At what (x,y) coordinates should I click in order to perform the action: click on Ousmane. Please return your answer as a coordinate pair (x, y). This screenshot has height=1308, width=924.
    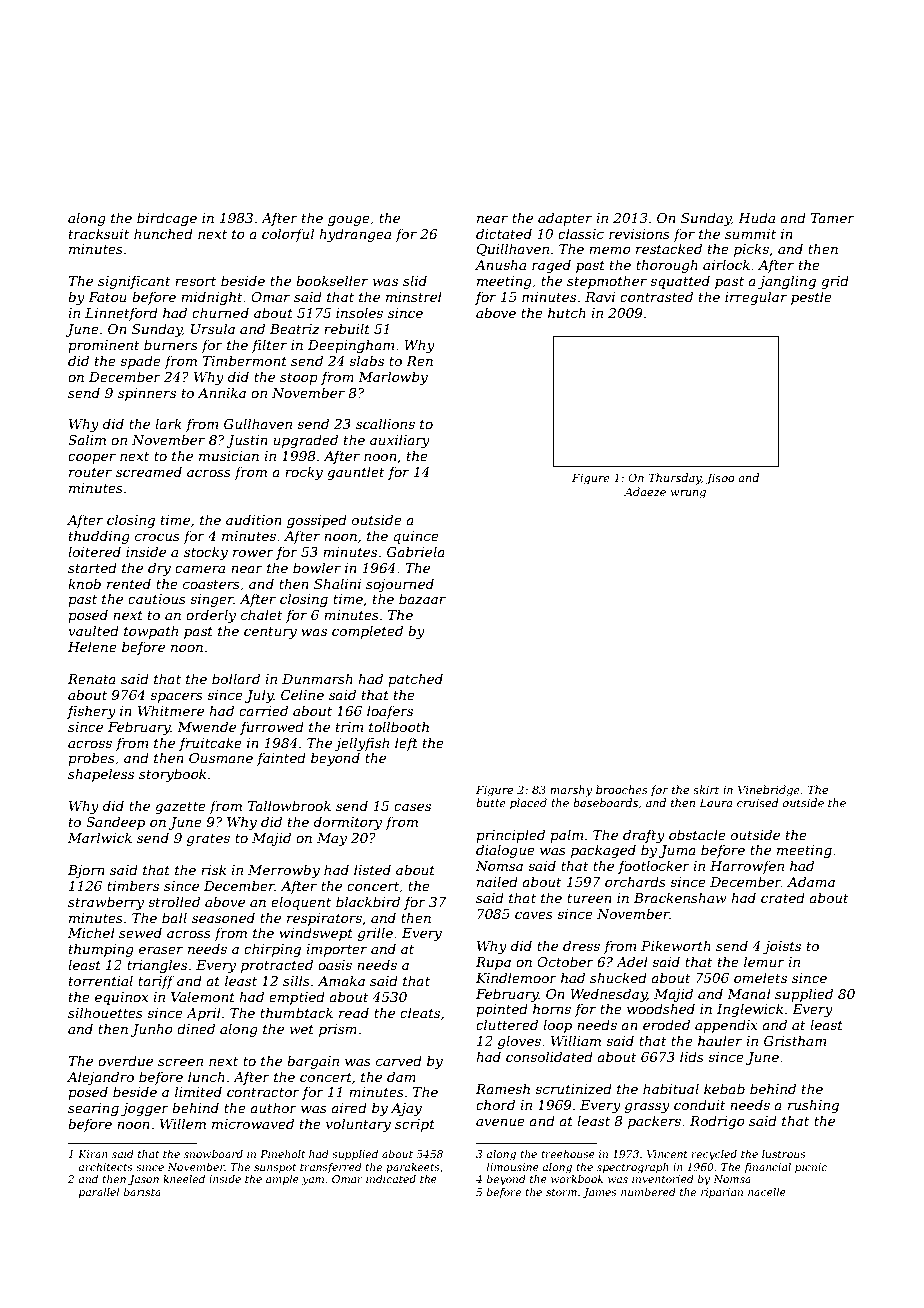
    Looking at the image, I should click on (221, 758).
